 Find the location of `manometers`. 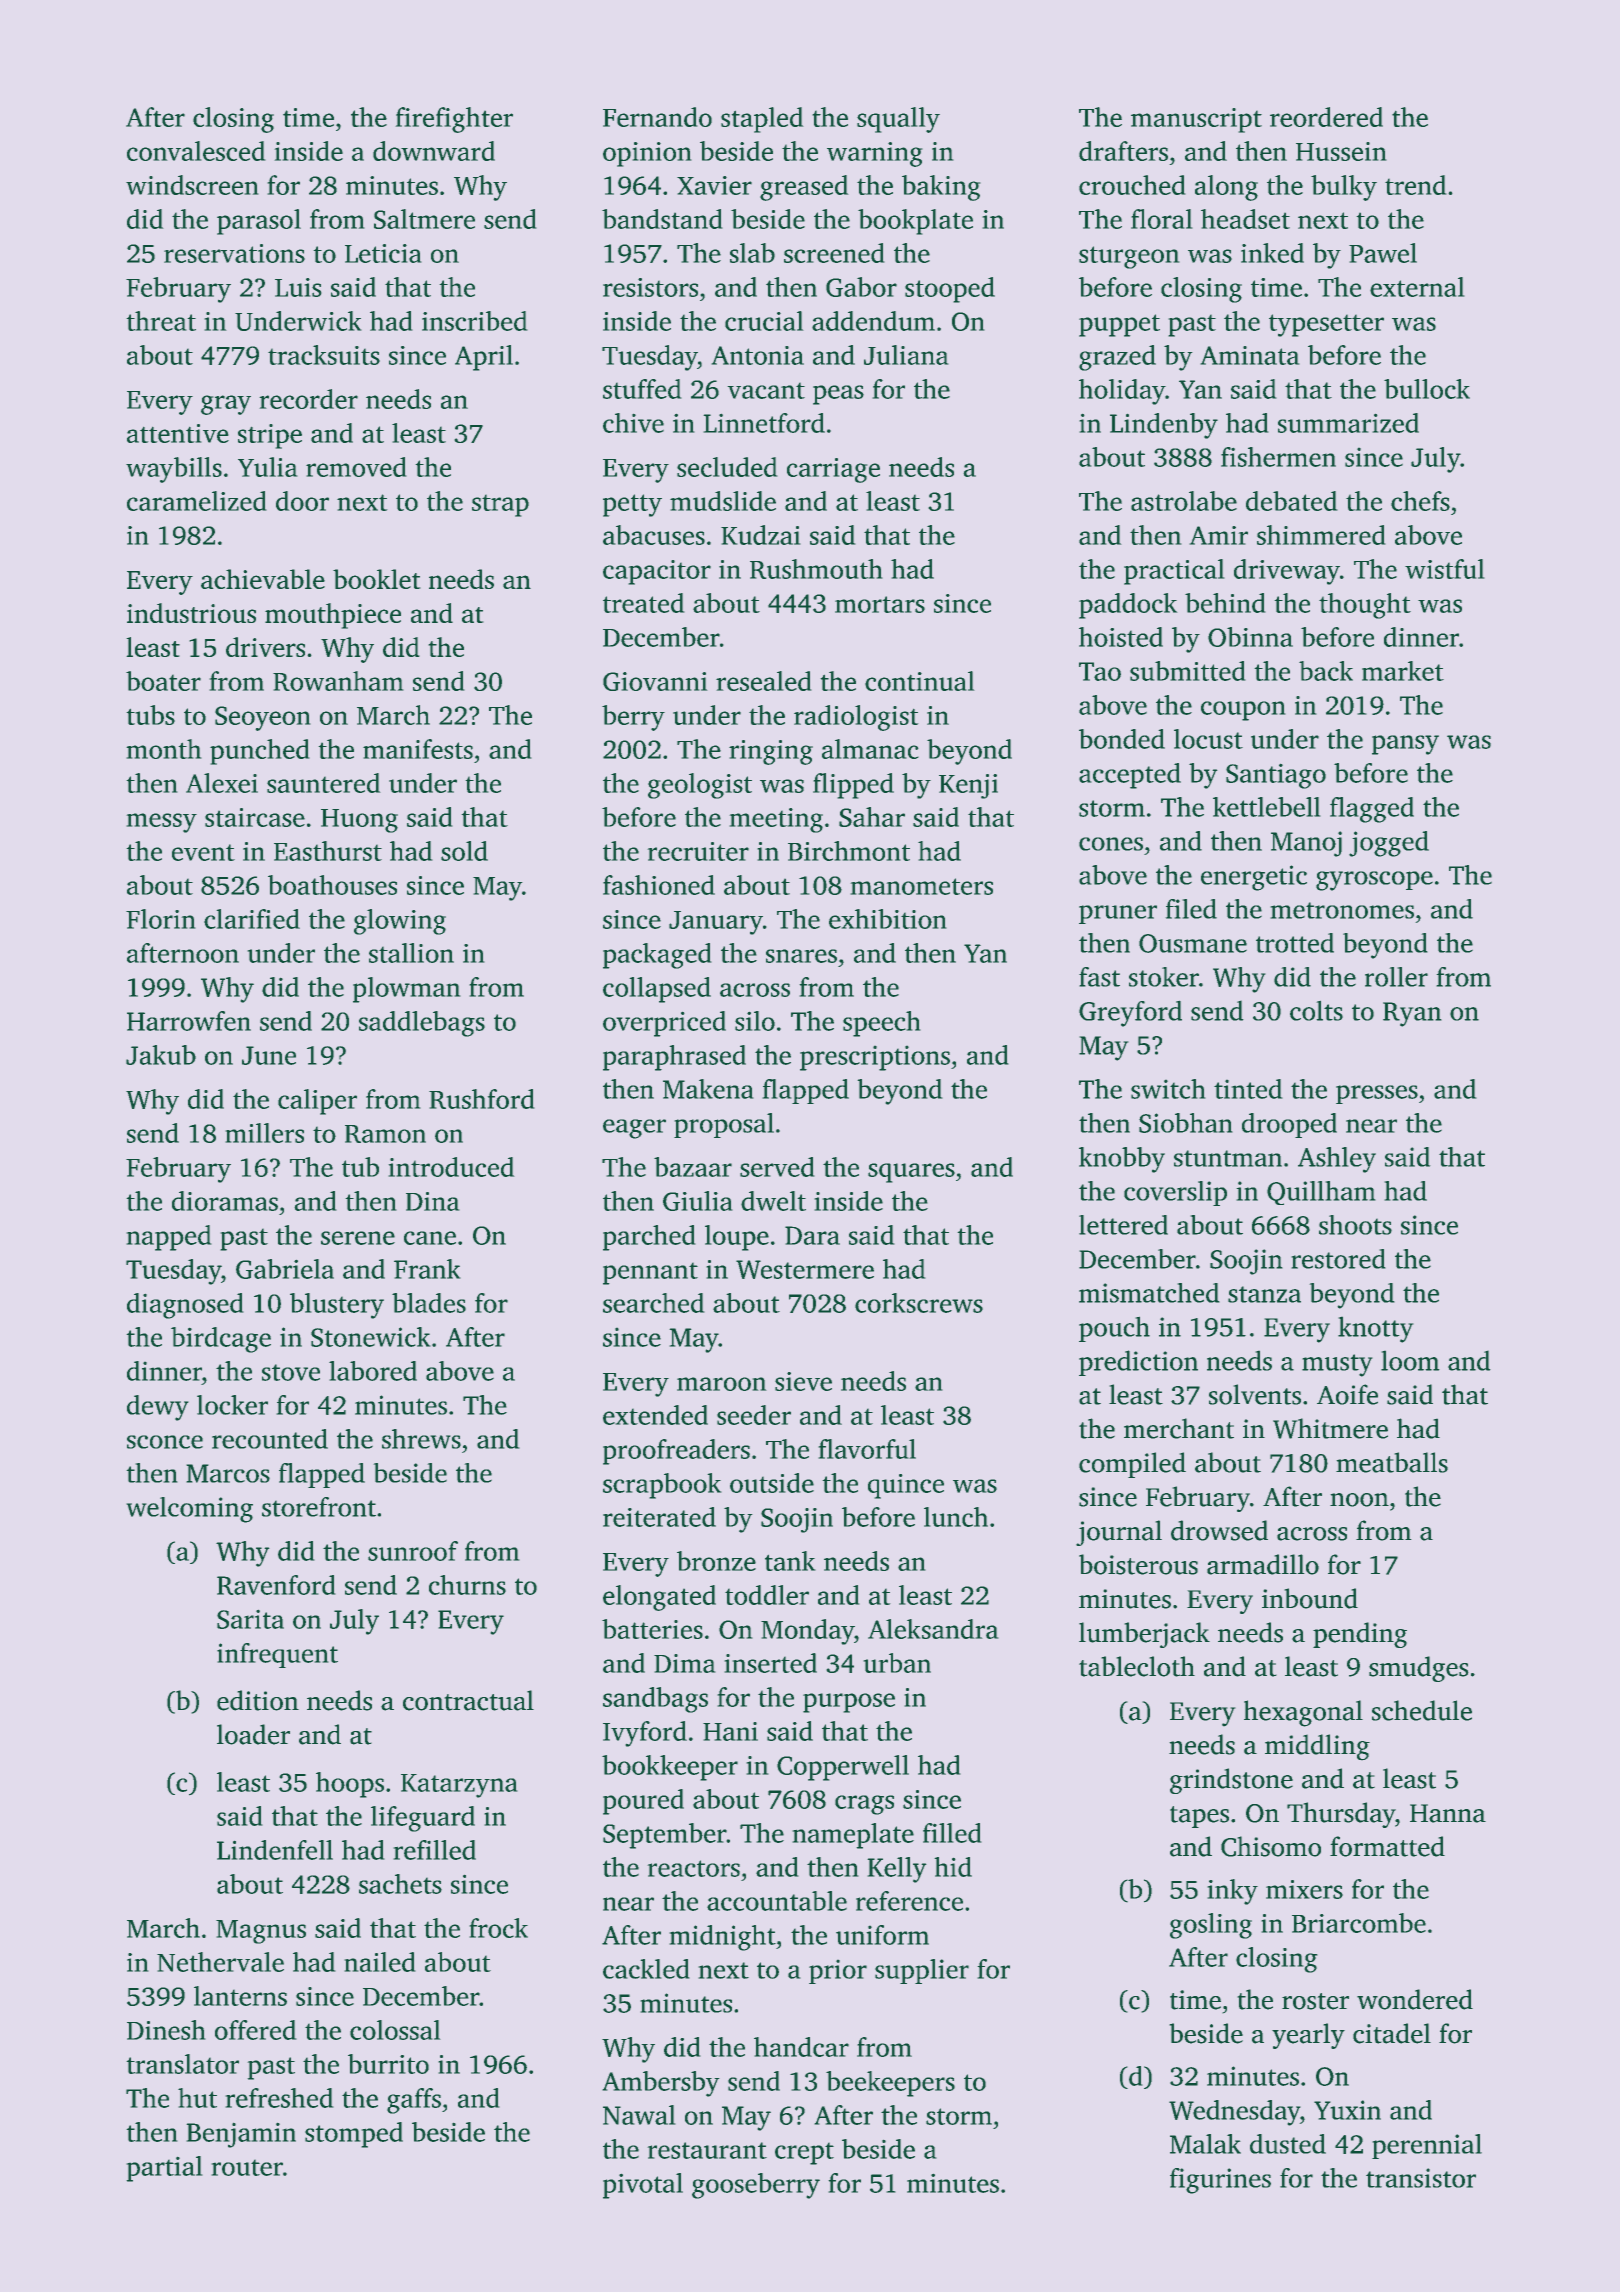

manometers is located at coordinates (921, 886).
